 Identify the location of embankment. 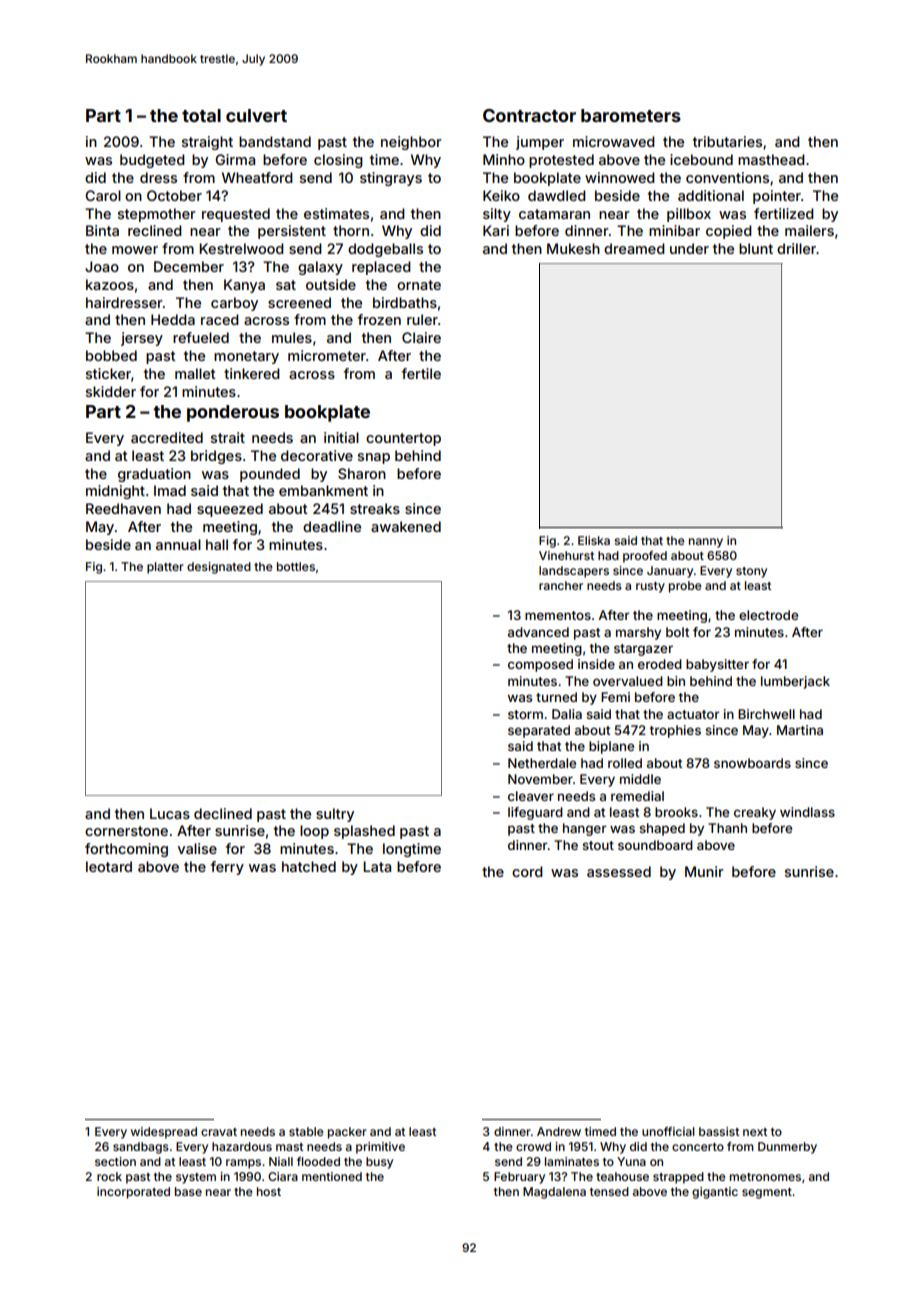
(323, 490).
